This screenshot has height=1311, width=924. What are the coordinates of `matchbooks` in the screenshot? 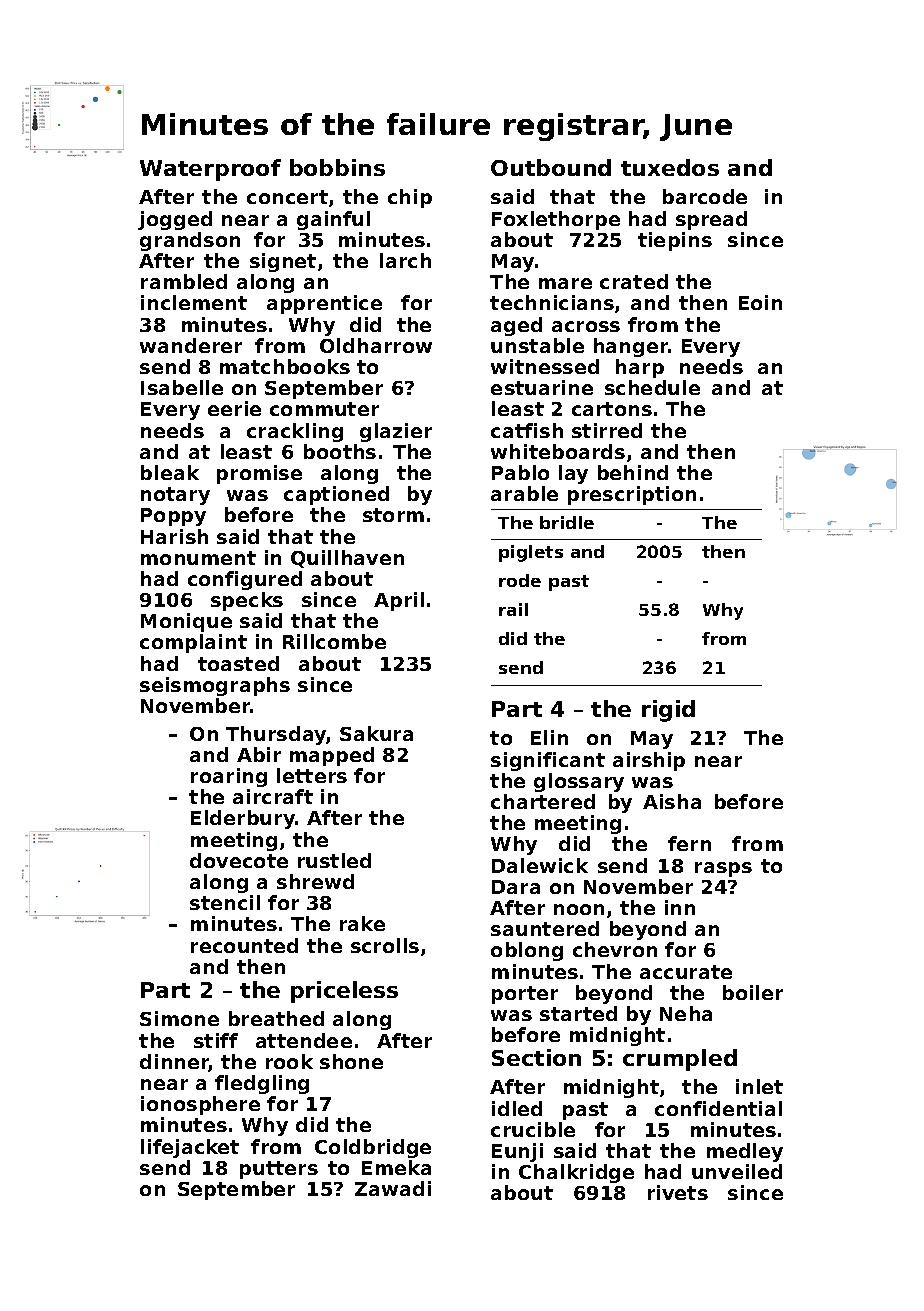 It's located at (285, 366).
